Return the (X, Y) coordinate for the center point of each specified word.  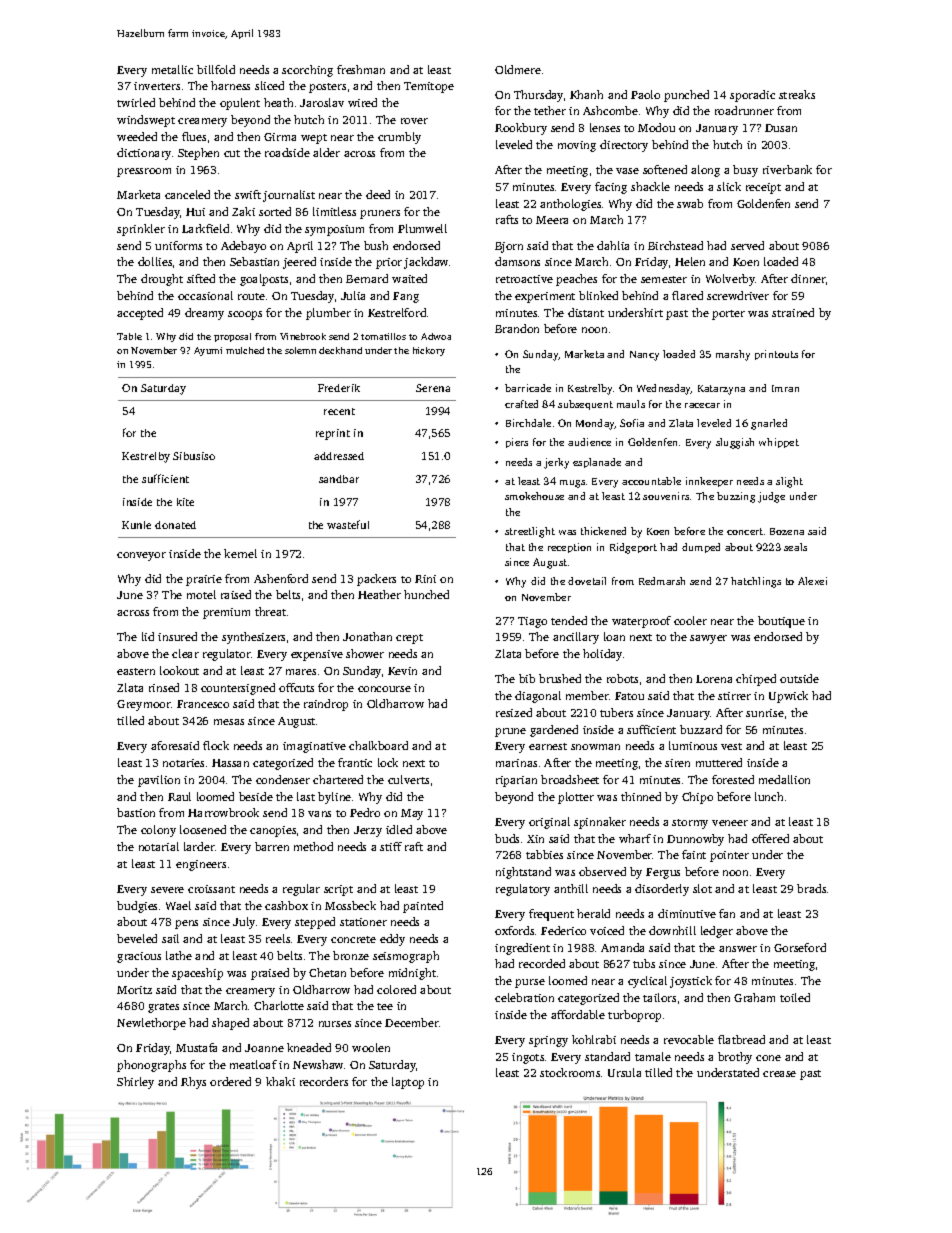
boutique (781, 622)
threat (270, 611)
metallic (172, 69)
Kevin (402, 671)
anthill (571, 888)
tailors (659, 997)
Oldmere (518, 69)
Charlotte (279, 1005)
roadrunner (744, 110)
